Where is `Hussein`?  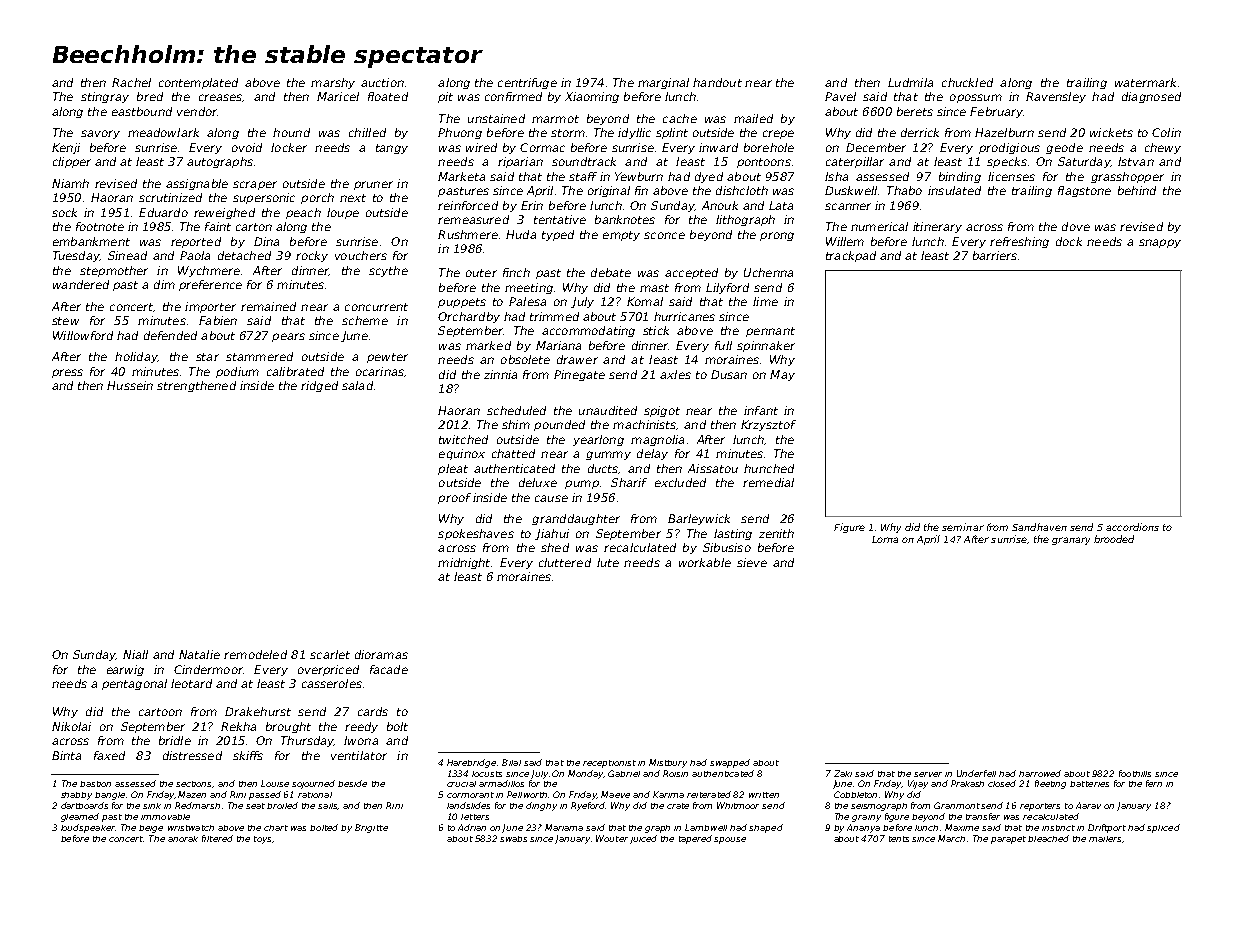
Hussein is located at coordinates (130, 385).
